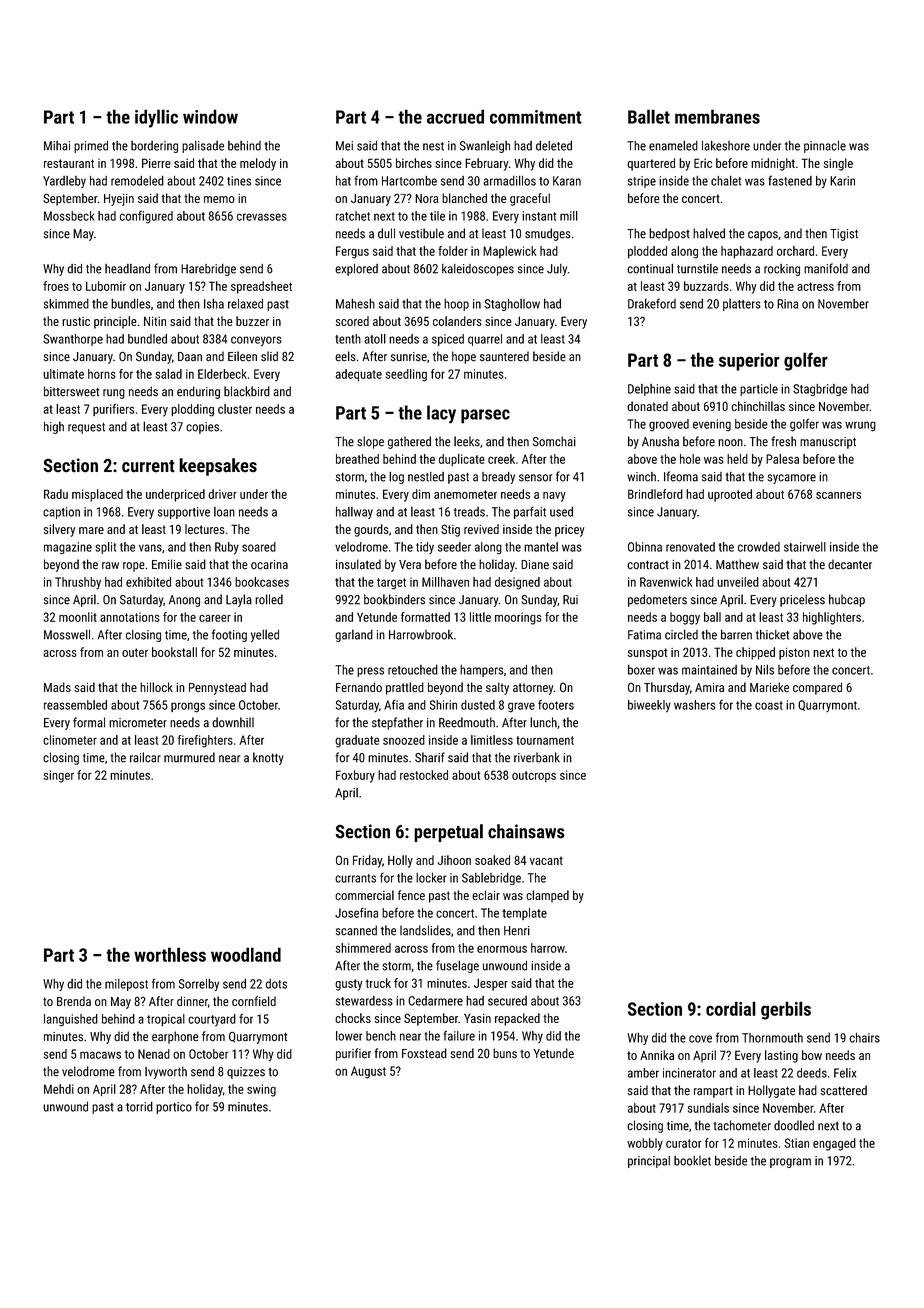 The height and width of the page is (1308, 924). Describe the element at coordinates (844, 235) in the page. I see `Tigist` at that location.
